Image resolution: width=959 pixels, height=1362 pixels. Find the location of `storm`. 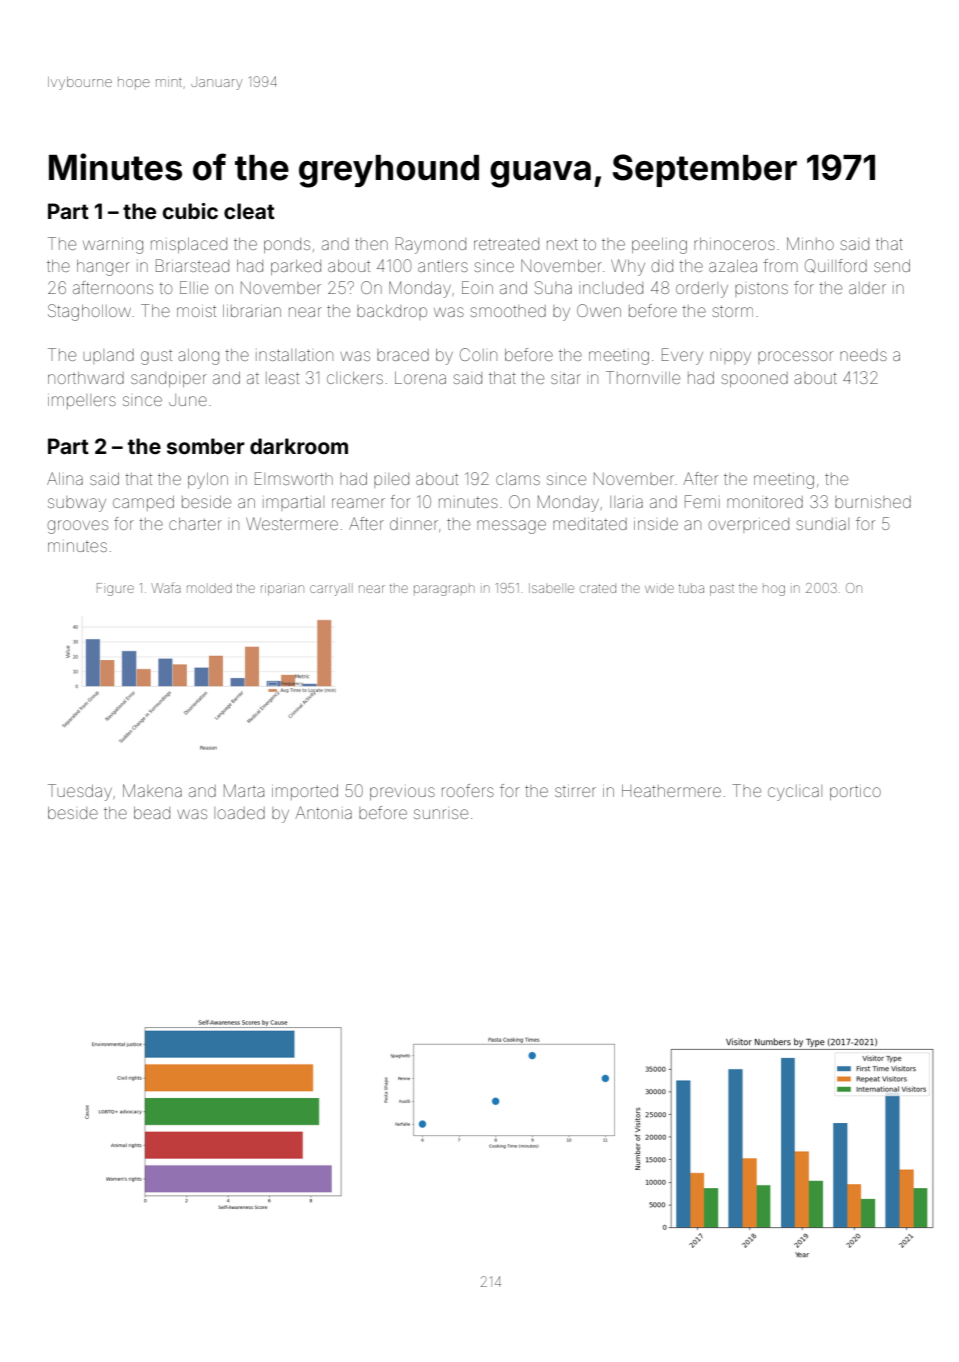

storm is located at coordinates (732, 311).
